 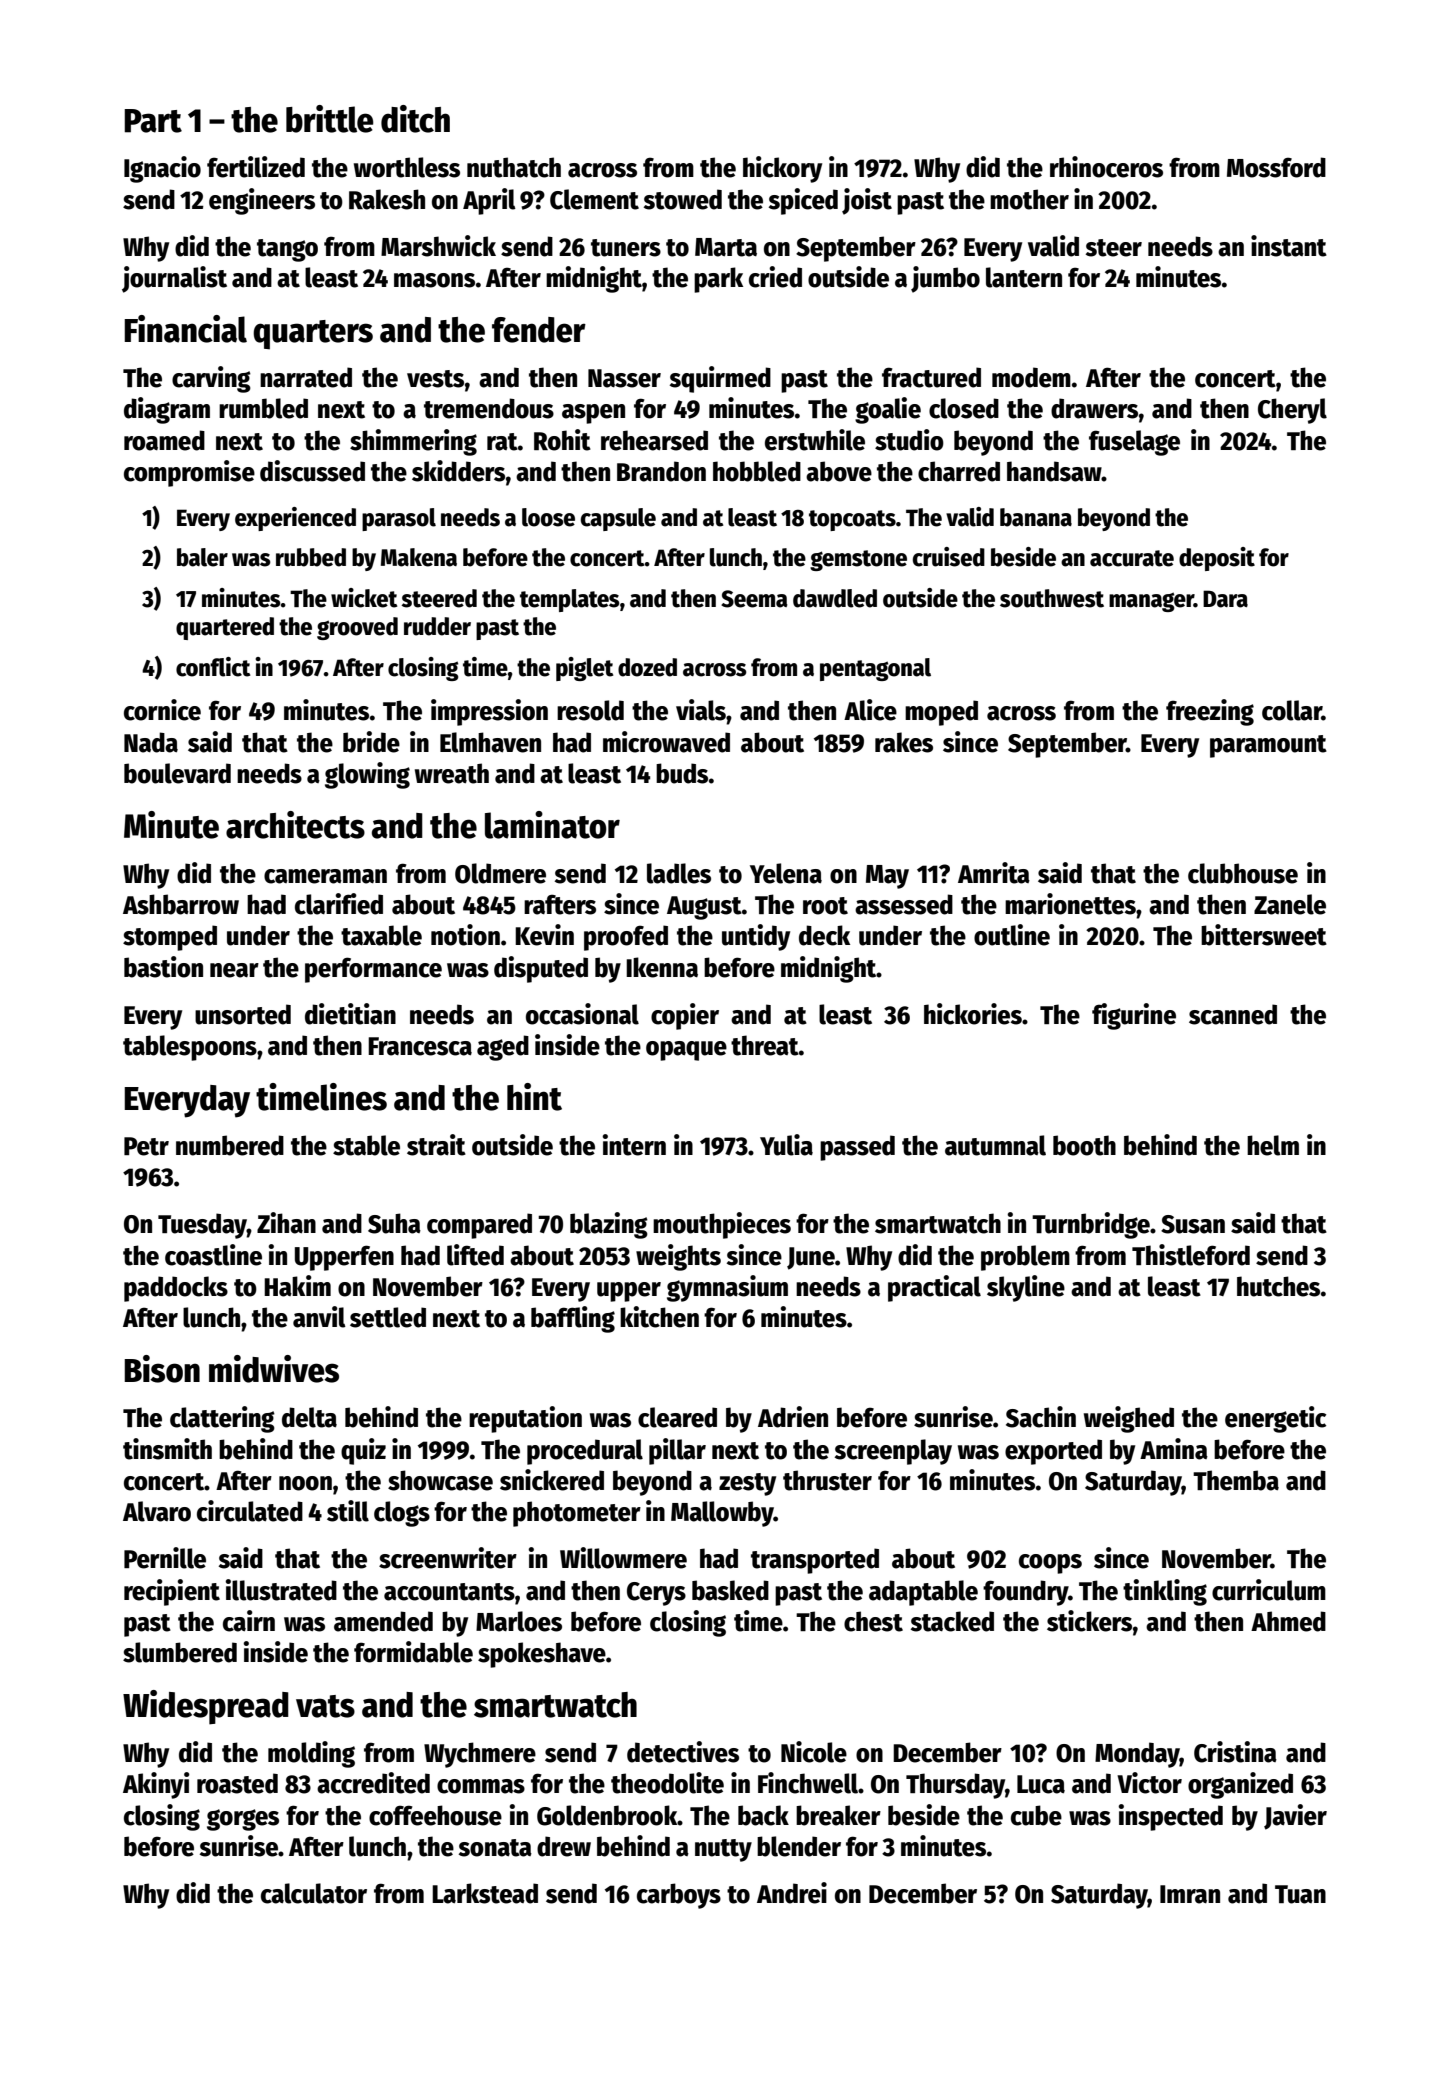 What do you see at coordinates (904, 904) in the screenshot?
I see `assessed` at bounding box center [904, 904].
